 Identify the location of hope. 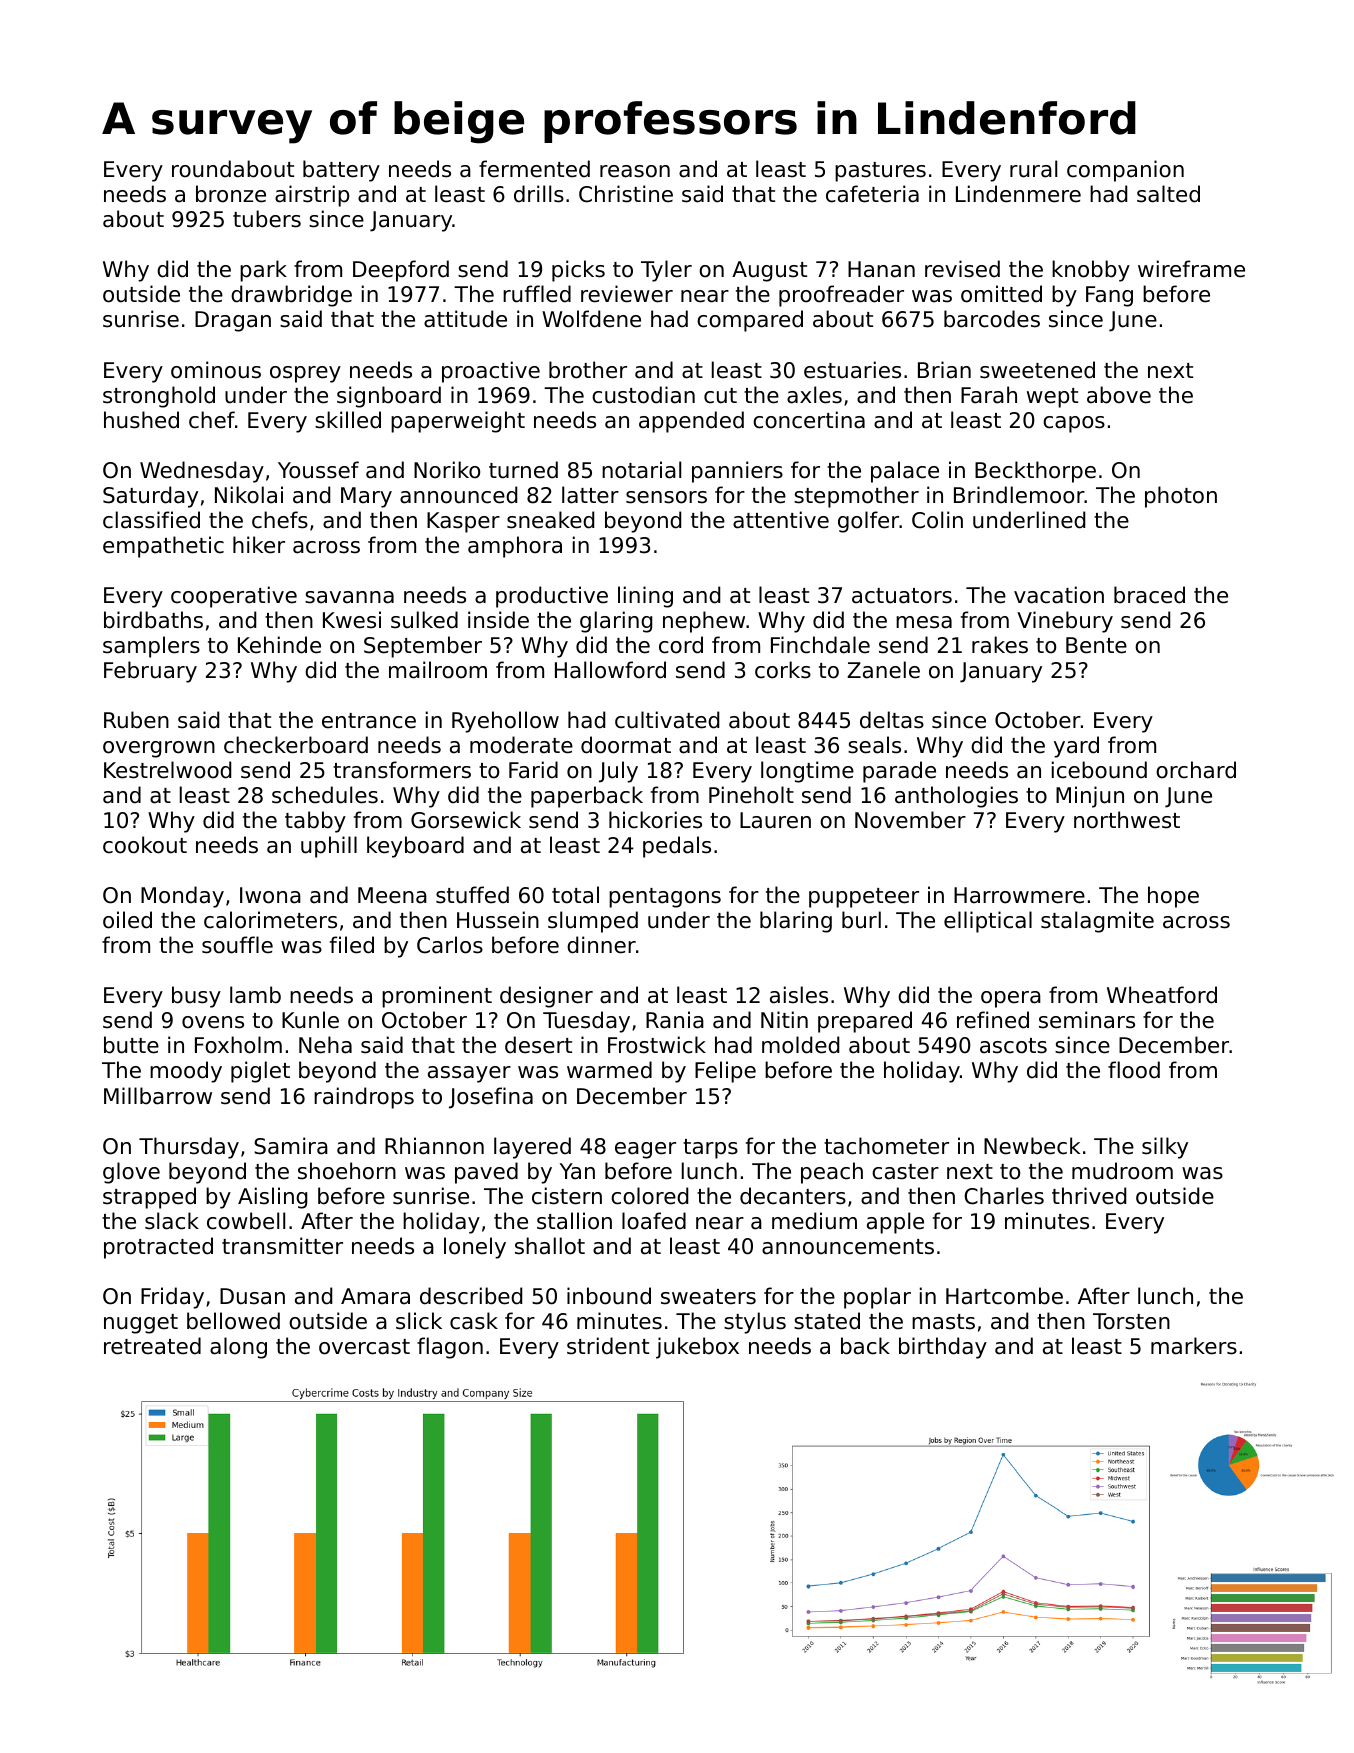
(1173, 897).
